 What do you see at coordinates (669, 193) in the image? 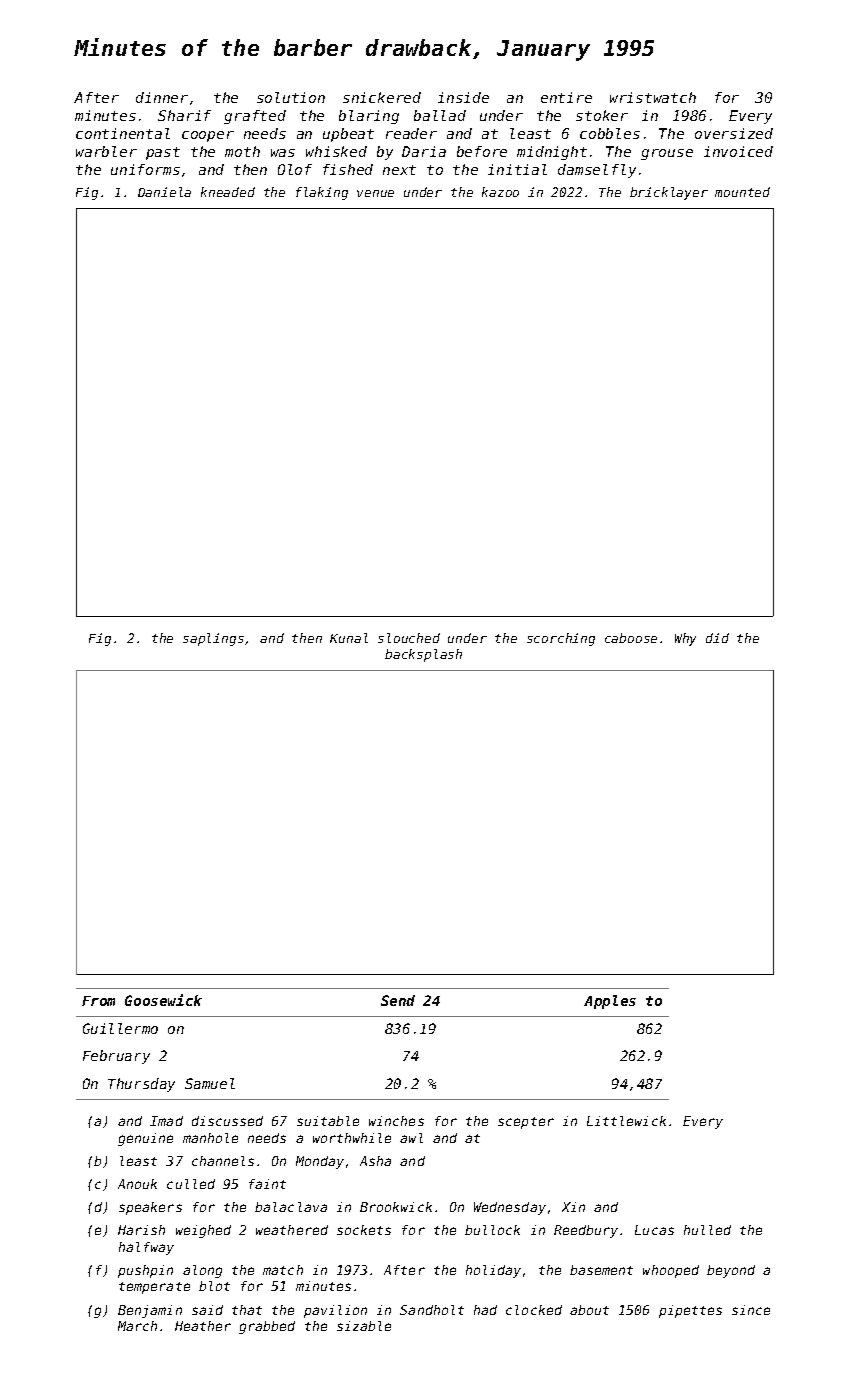
I see `bricklayer` at bounding box center [669, 193].
